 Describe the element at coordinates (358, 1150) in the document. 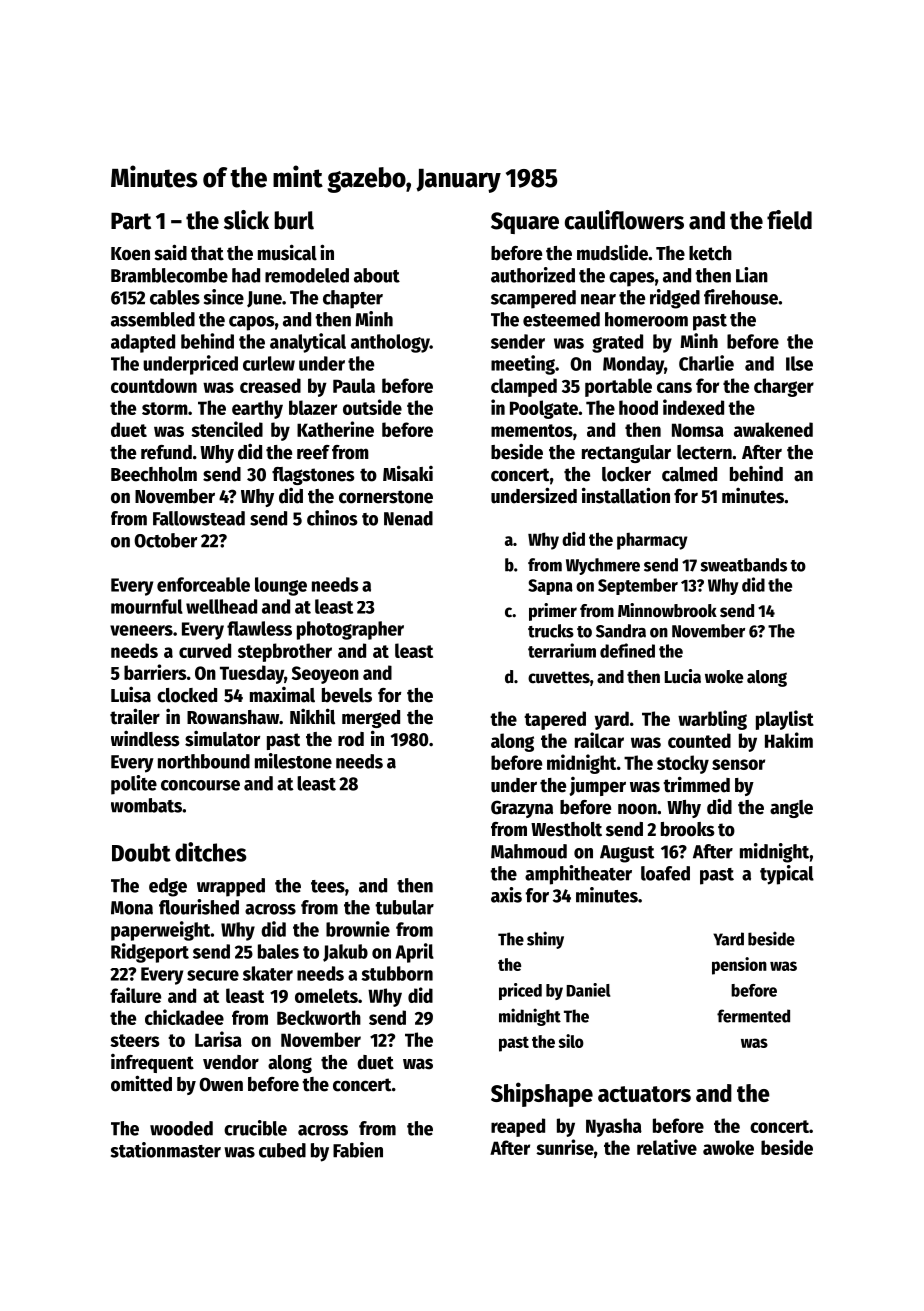

I see `Fabien` at that location.
